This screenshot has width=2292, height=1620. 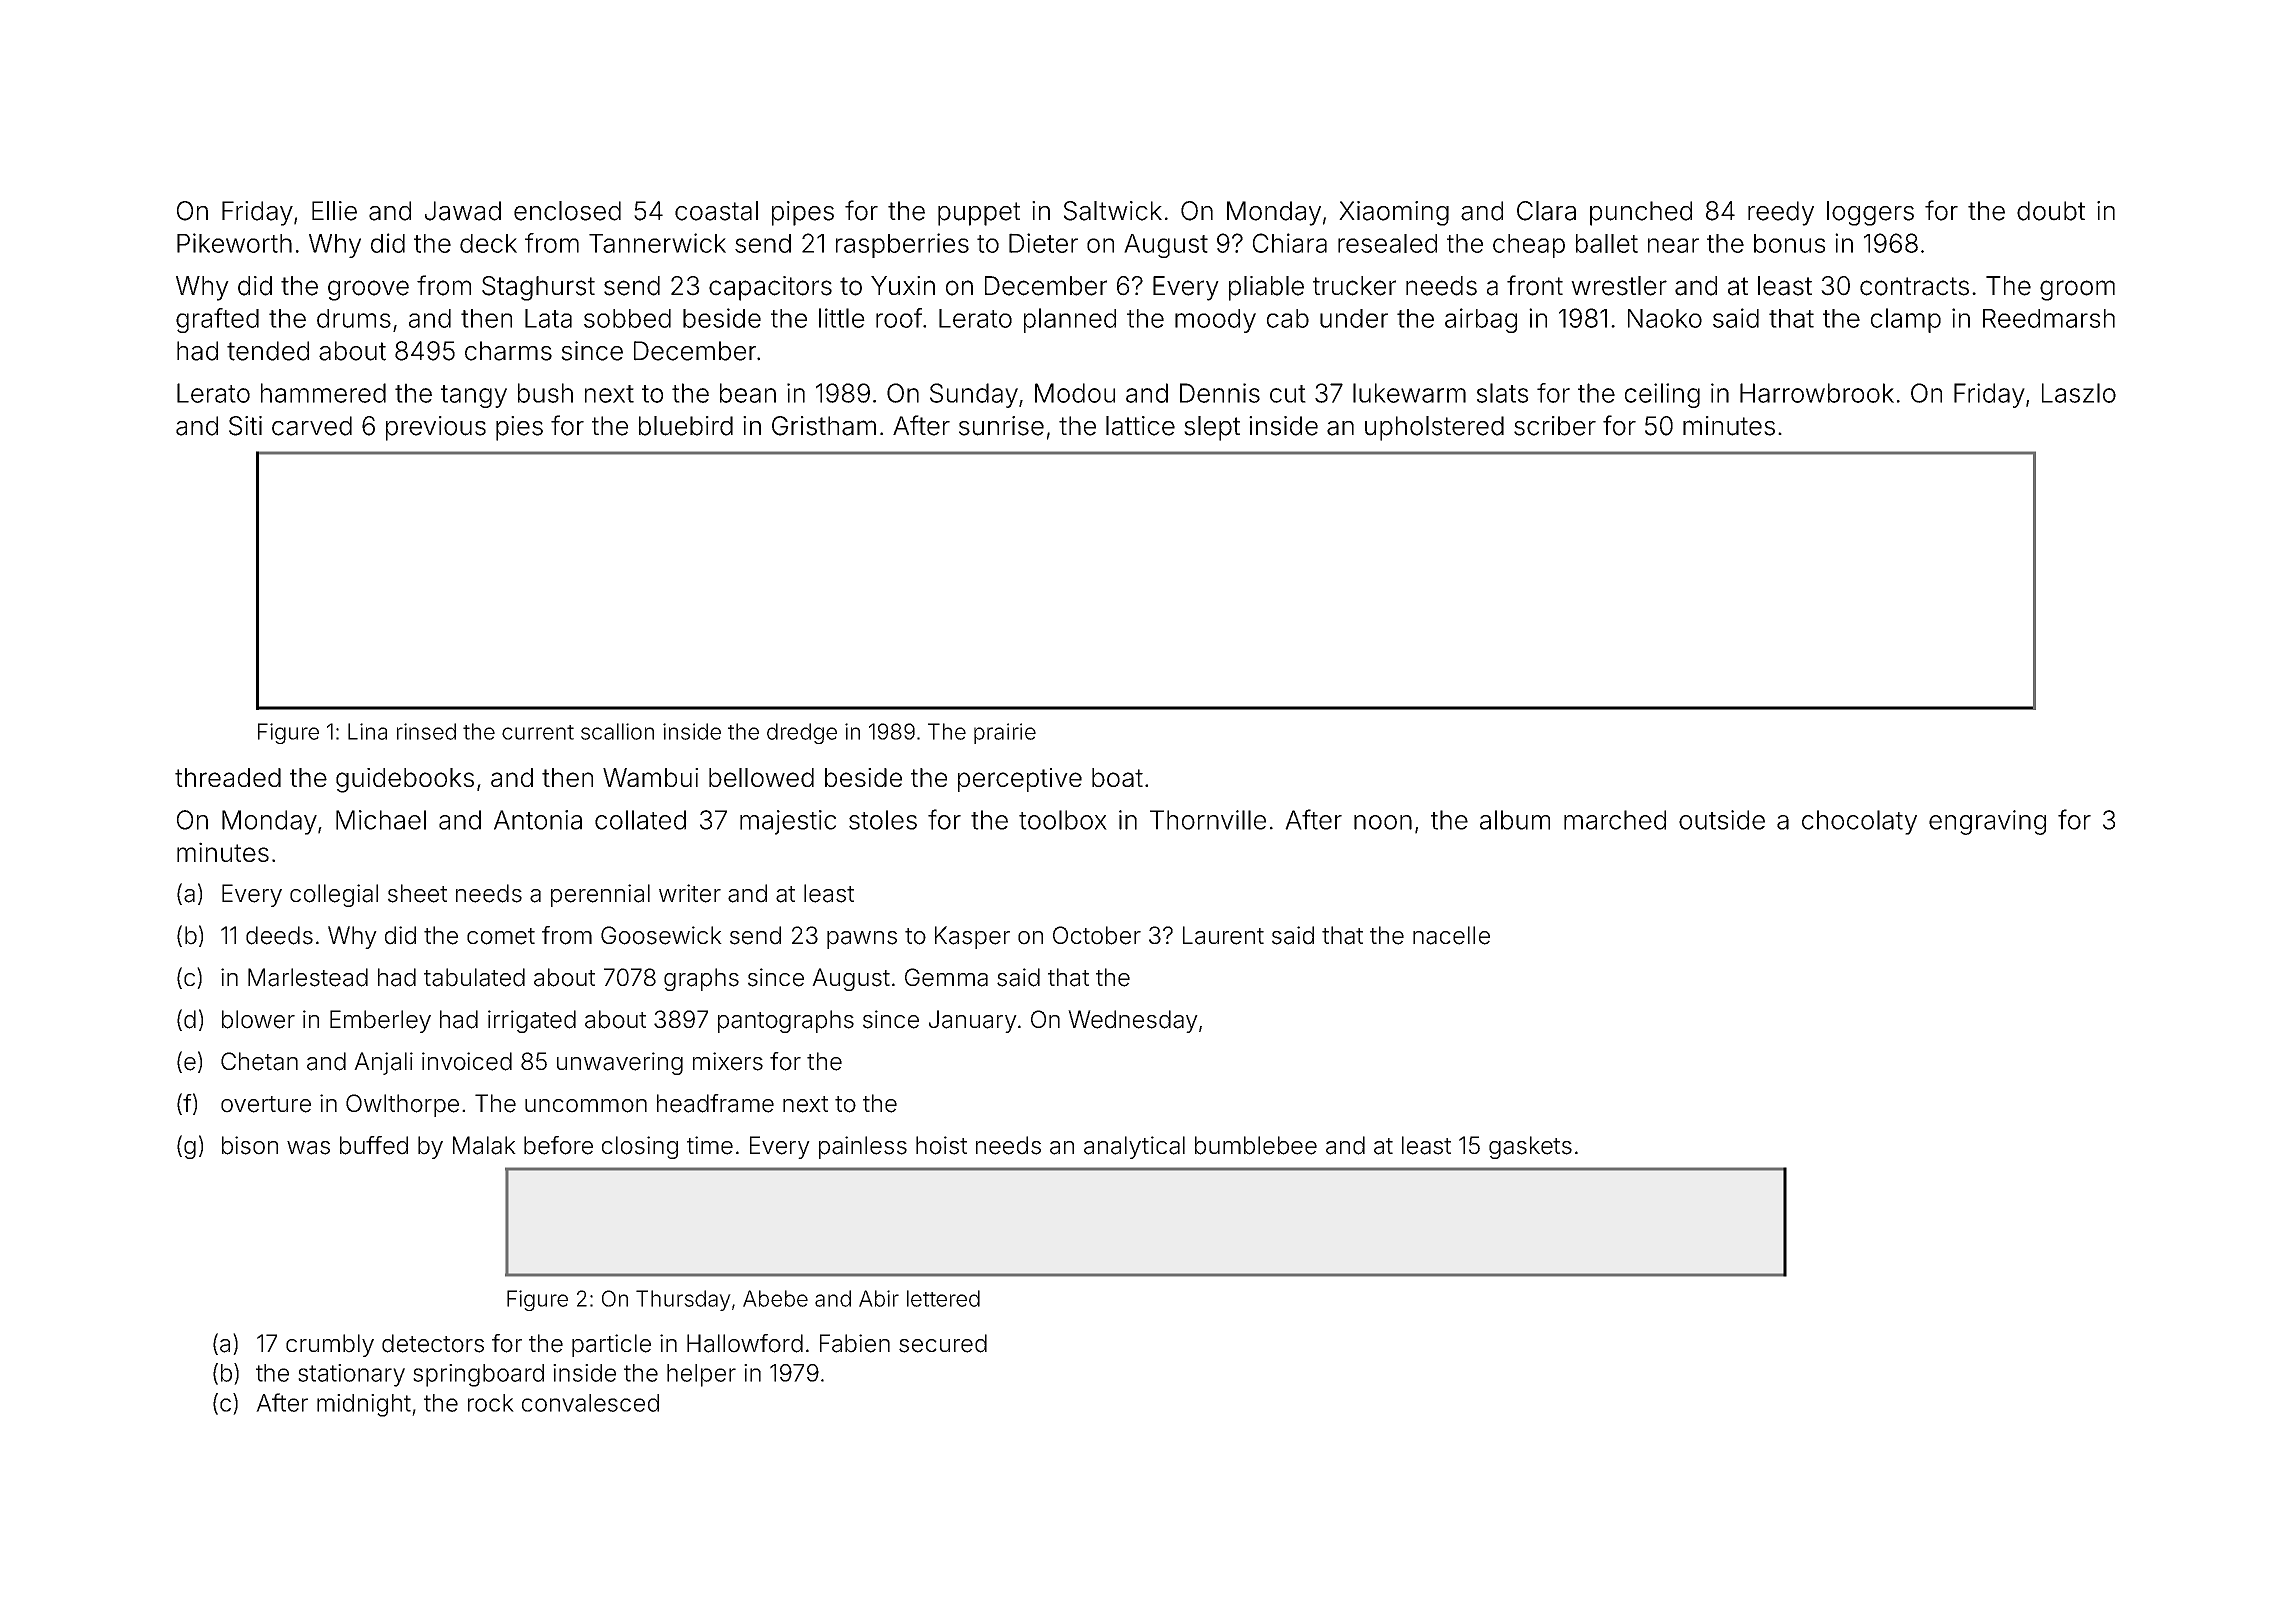 I want to click on Lina, so click(x=367, y=731).
